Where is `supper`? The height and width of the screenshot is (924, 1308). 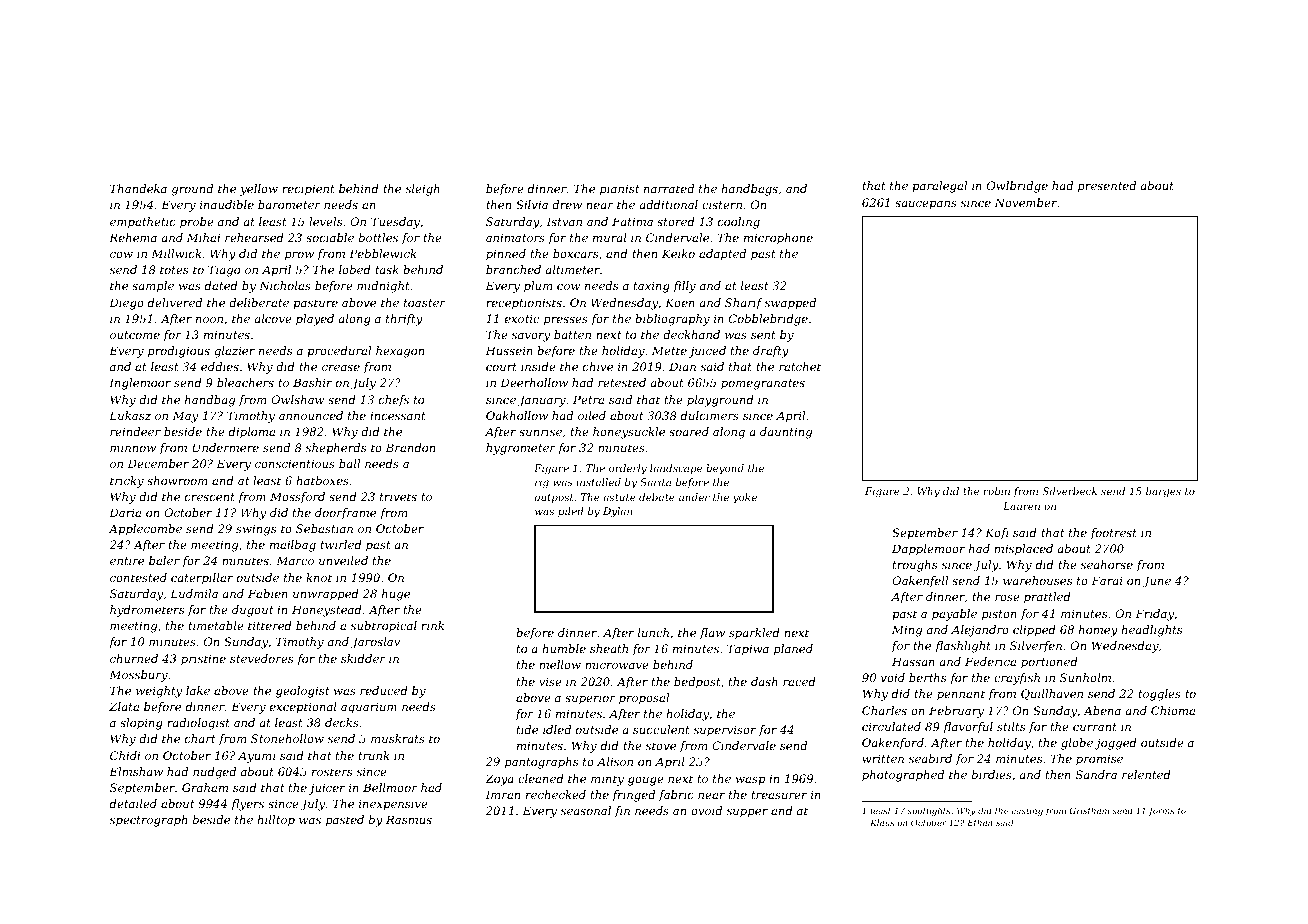
supper is located at coordinates (747, 813).
